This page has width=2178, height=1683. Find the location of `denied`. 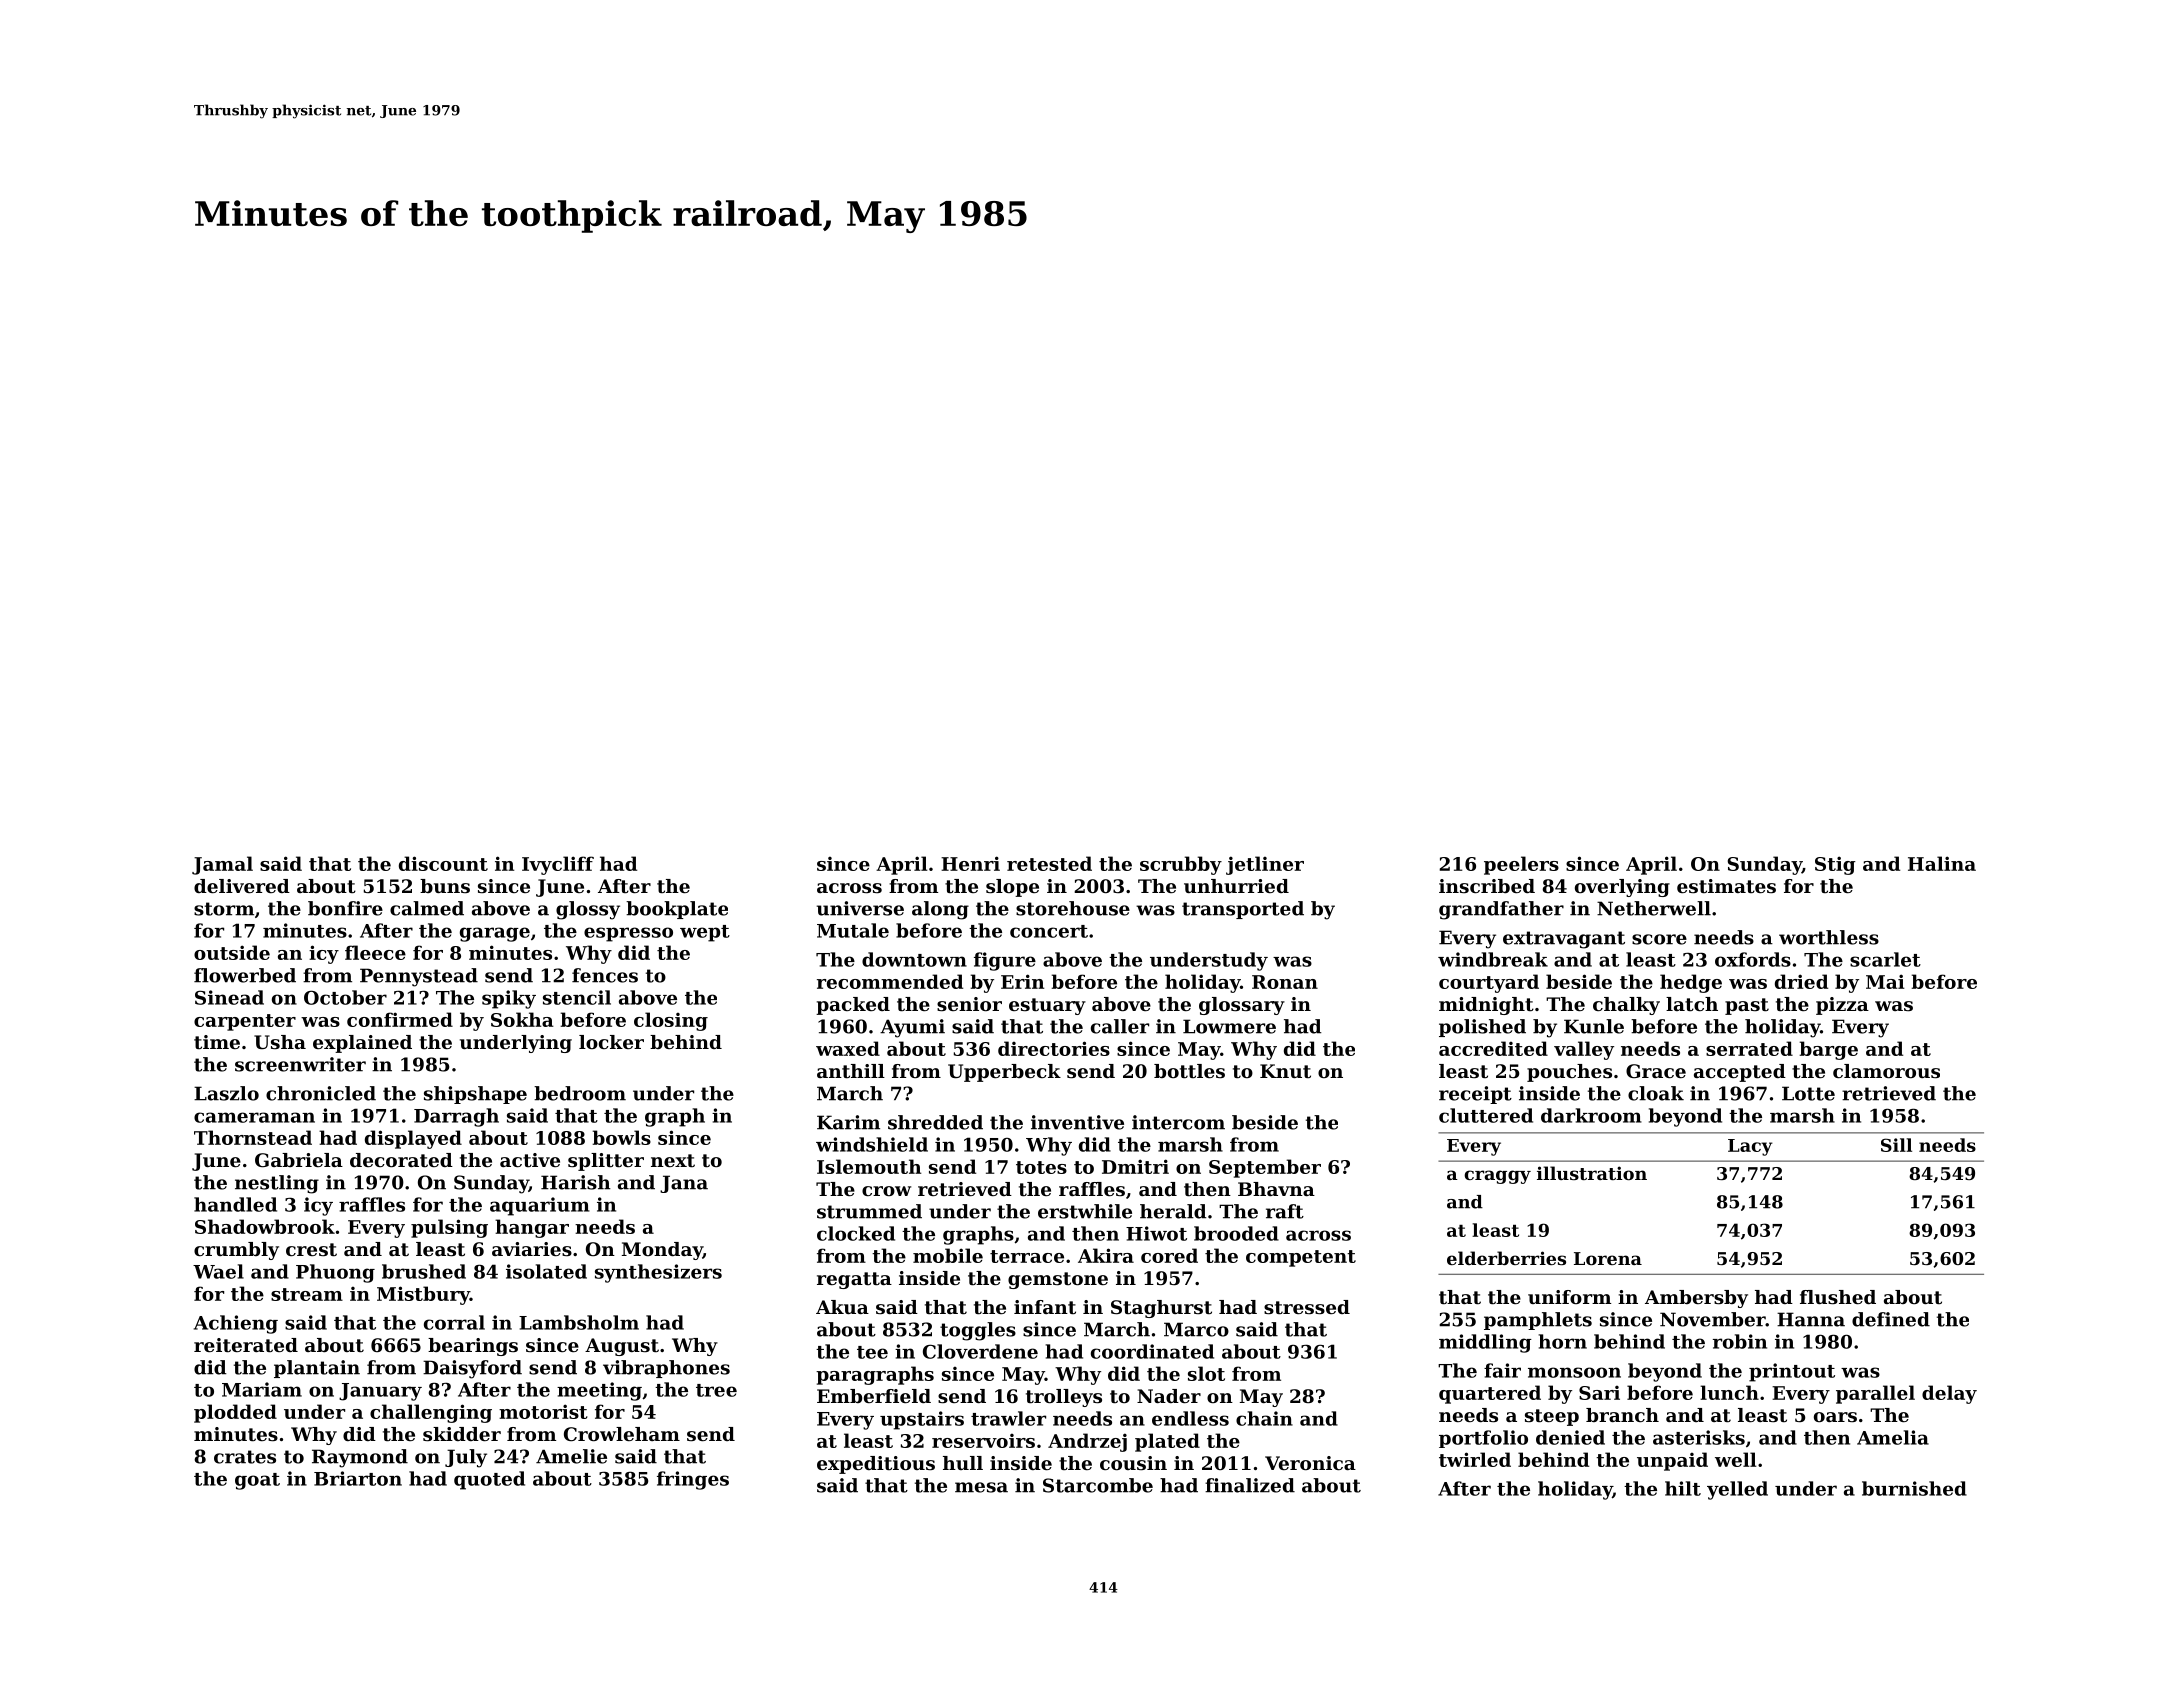

denied is located at coordinates (1570, 1437).
